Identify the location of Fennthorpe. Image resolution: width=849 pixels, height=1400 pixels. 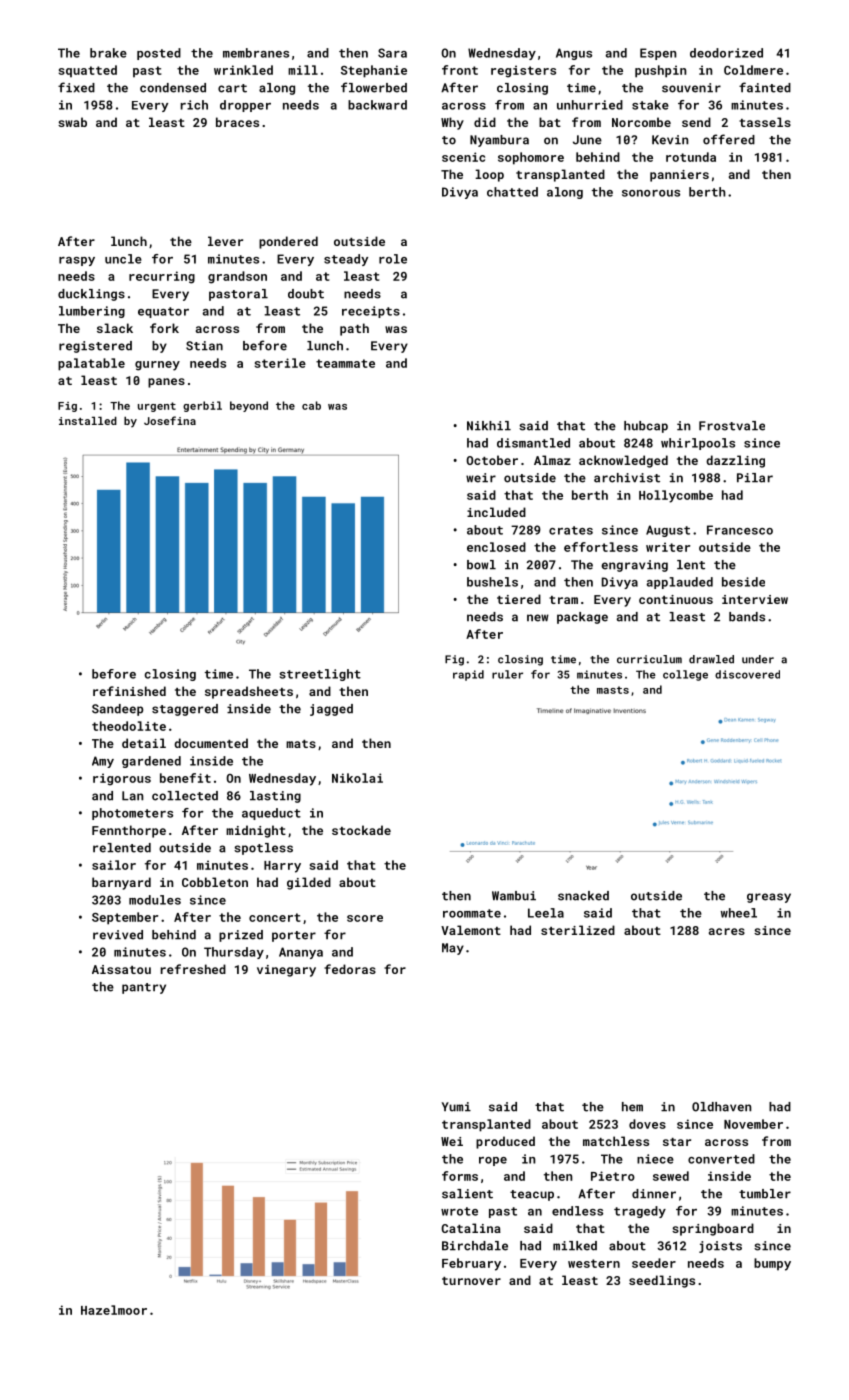
(129, 831).
